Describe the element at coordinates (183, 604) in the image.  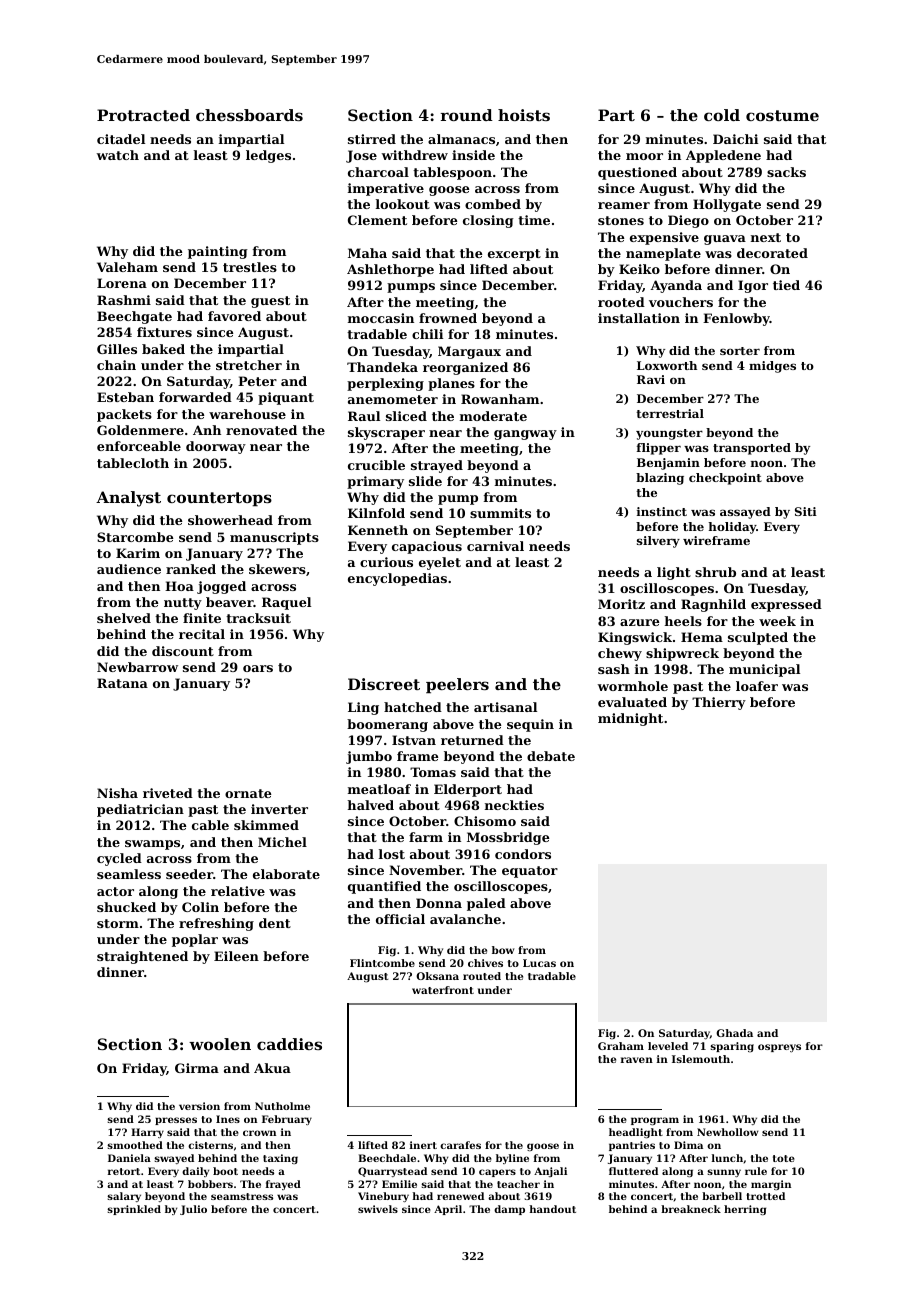
I see `nutty` at that location.
